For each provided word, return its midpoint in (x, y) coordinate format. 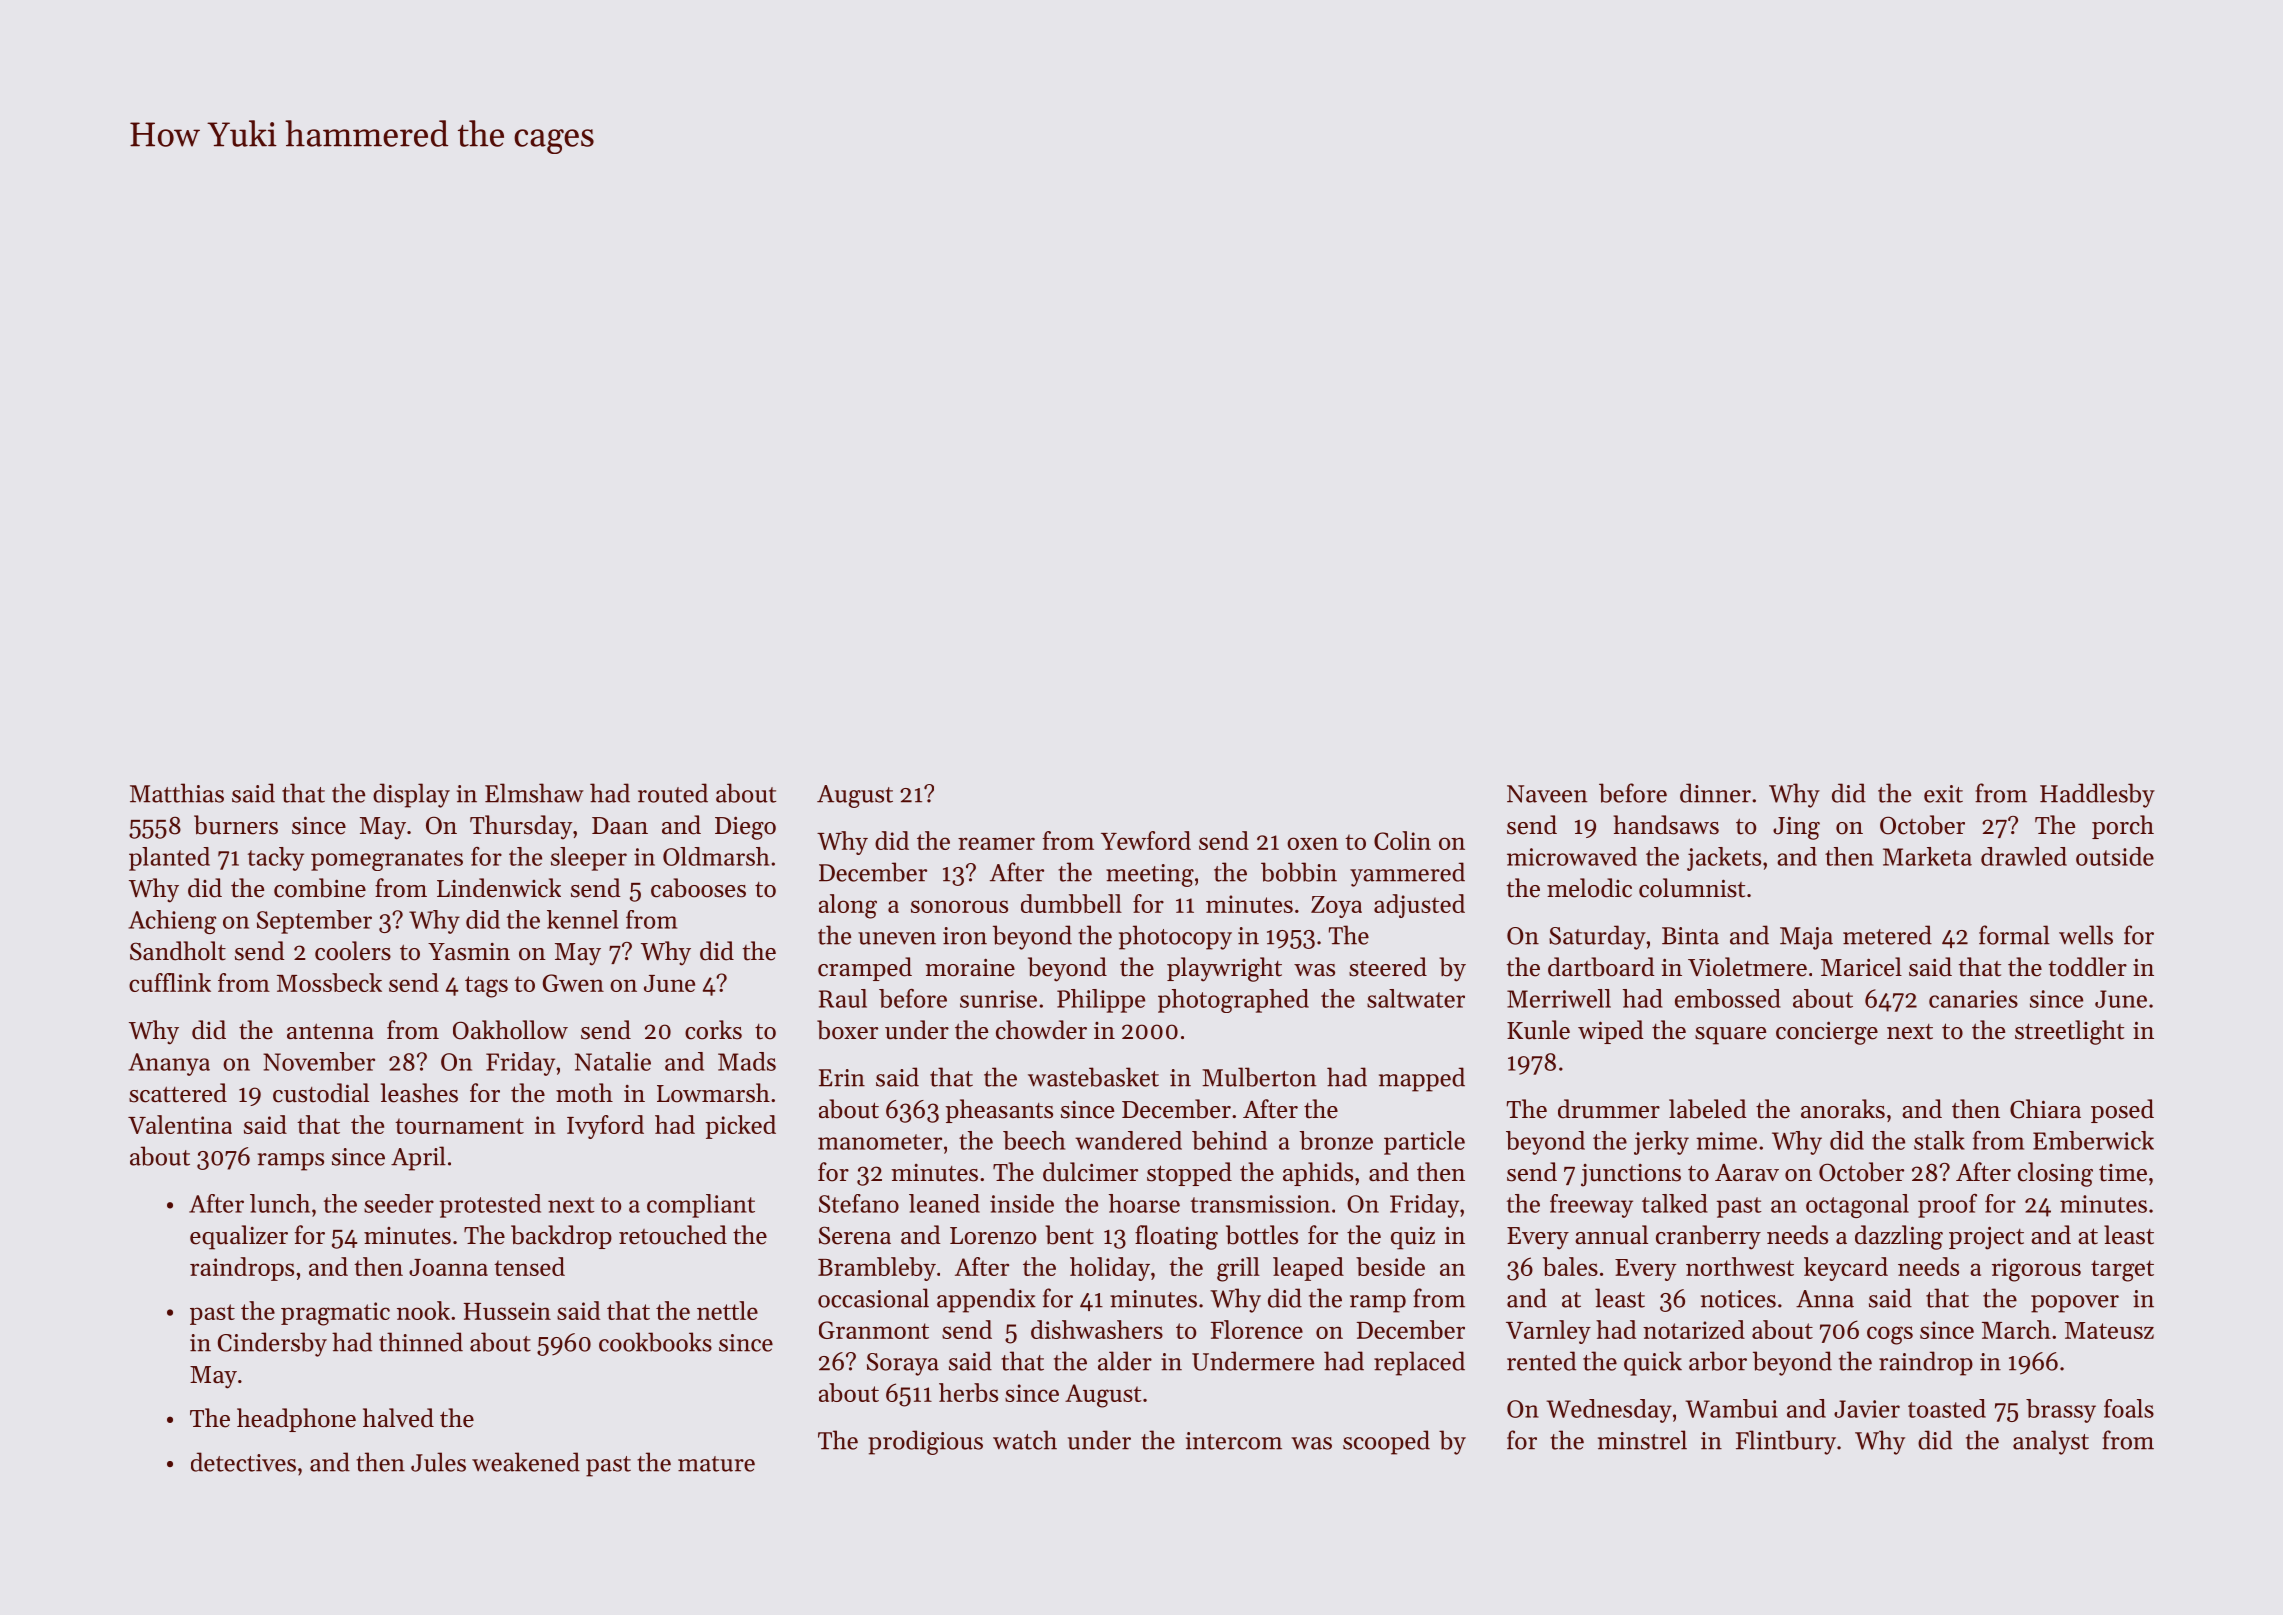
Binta (1690, 936)
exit (1943, 794)
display (411, 795)
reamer (996, 843)
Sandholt (178, 951)
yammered (1407, 874)
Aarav (1747, 1172)
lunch (280, 1203)
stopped (1189, 1174)
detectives (243, 1462)
